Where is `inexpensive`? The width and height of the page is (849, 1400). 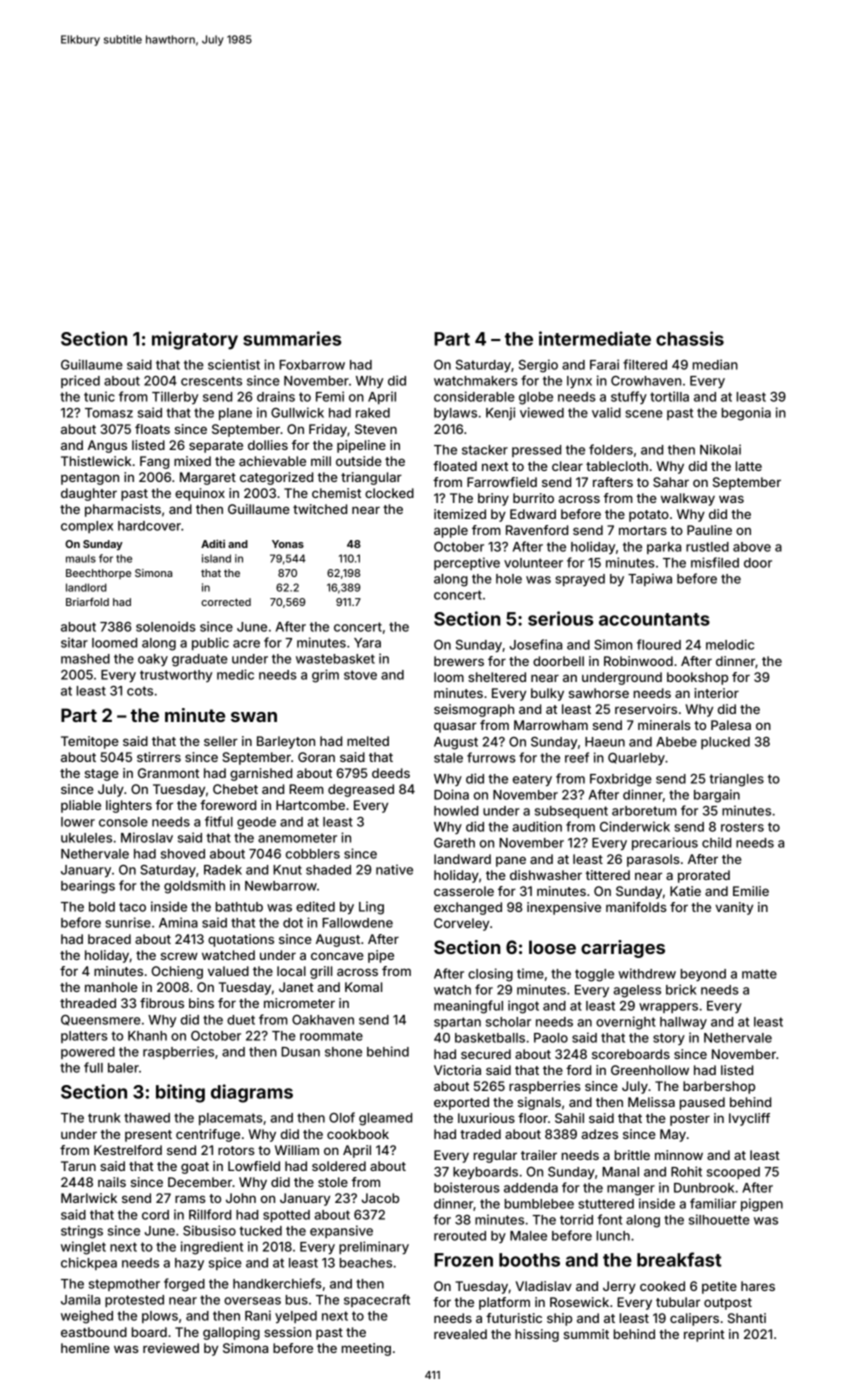
inexpensive is located at coordinates (564, 908).
